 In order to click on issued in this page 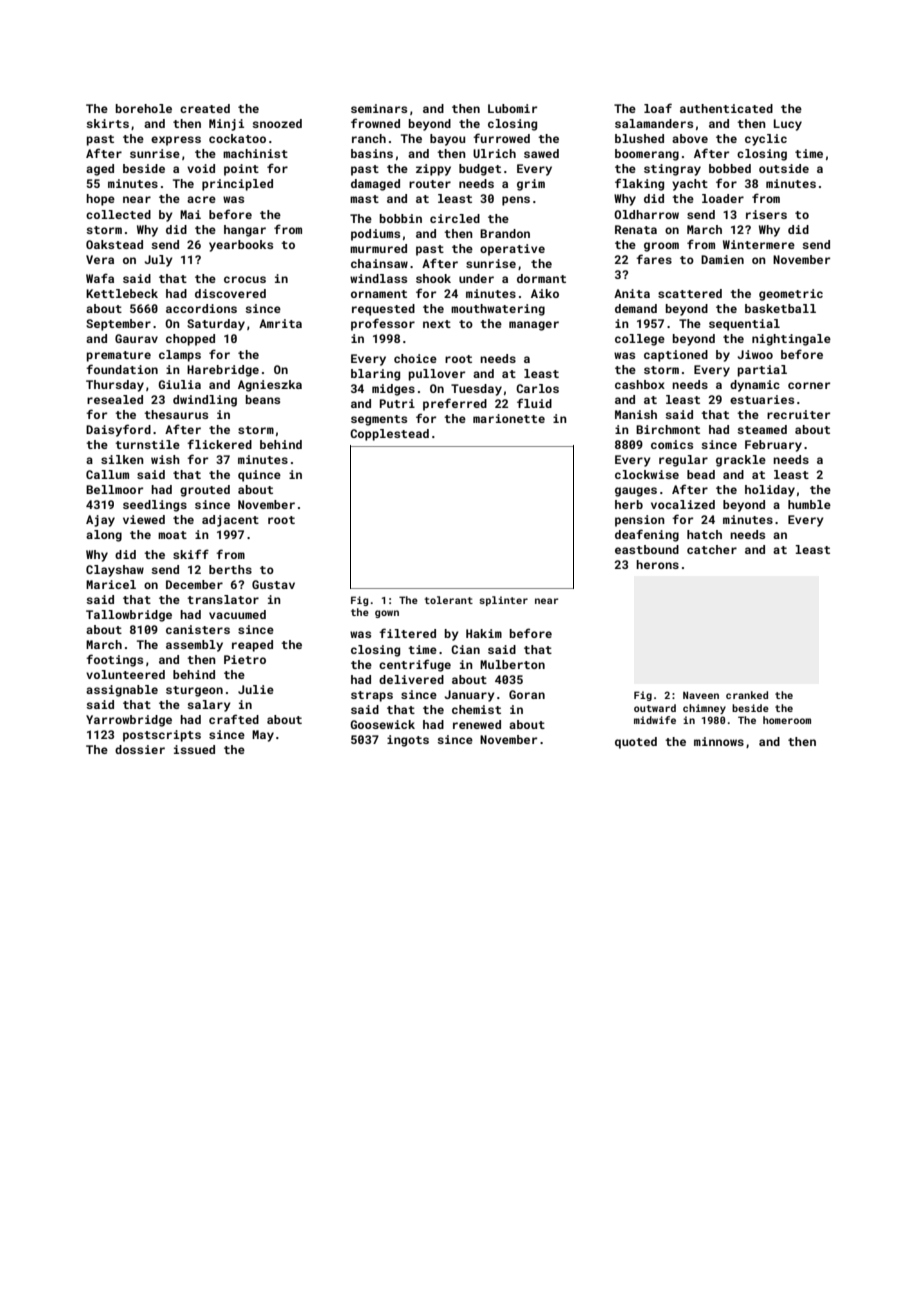, I will do `click(194, 749)`.
